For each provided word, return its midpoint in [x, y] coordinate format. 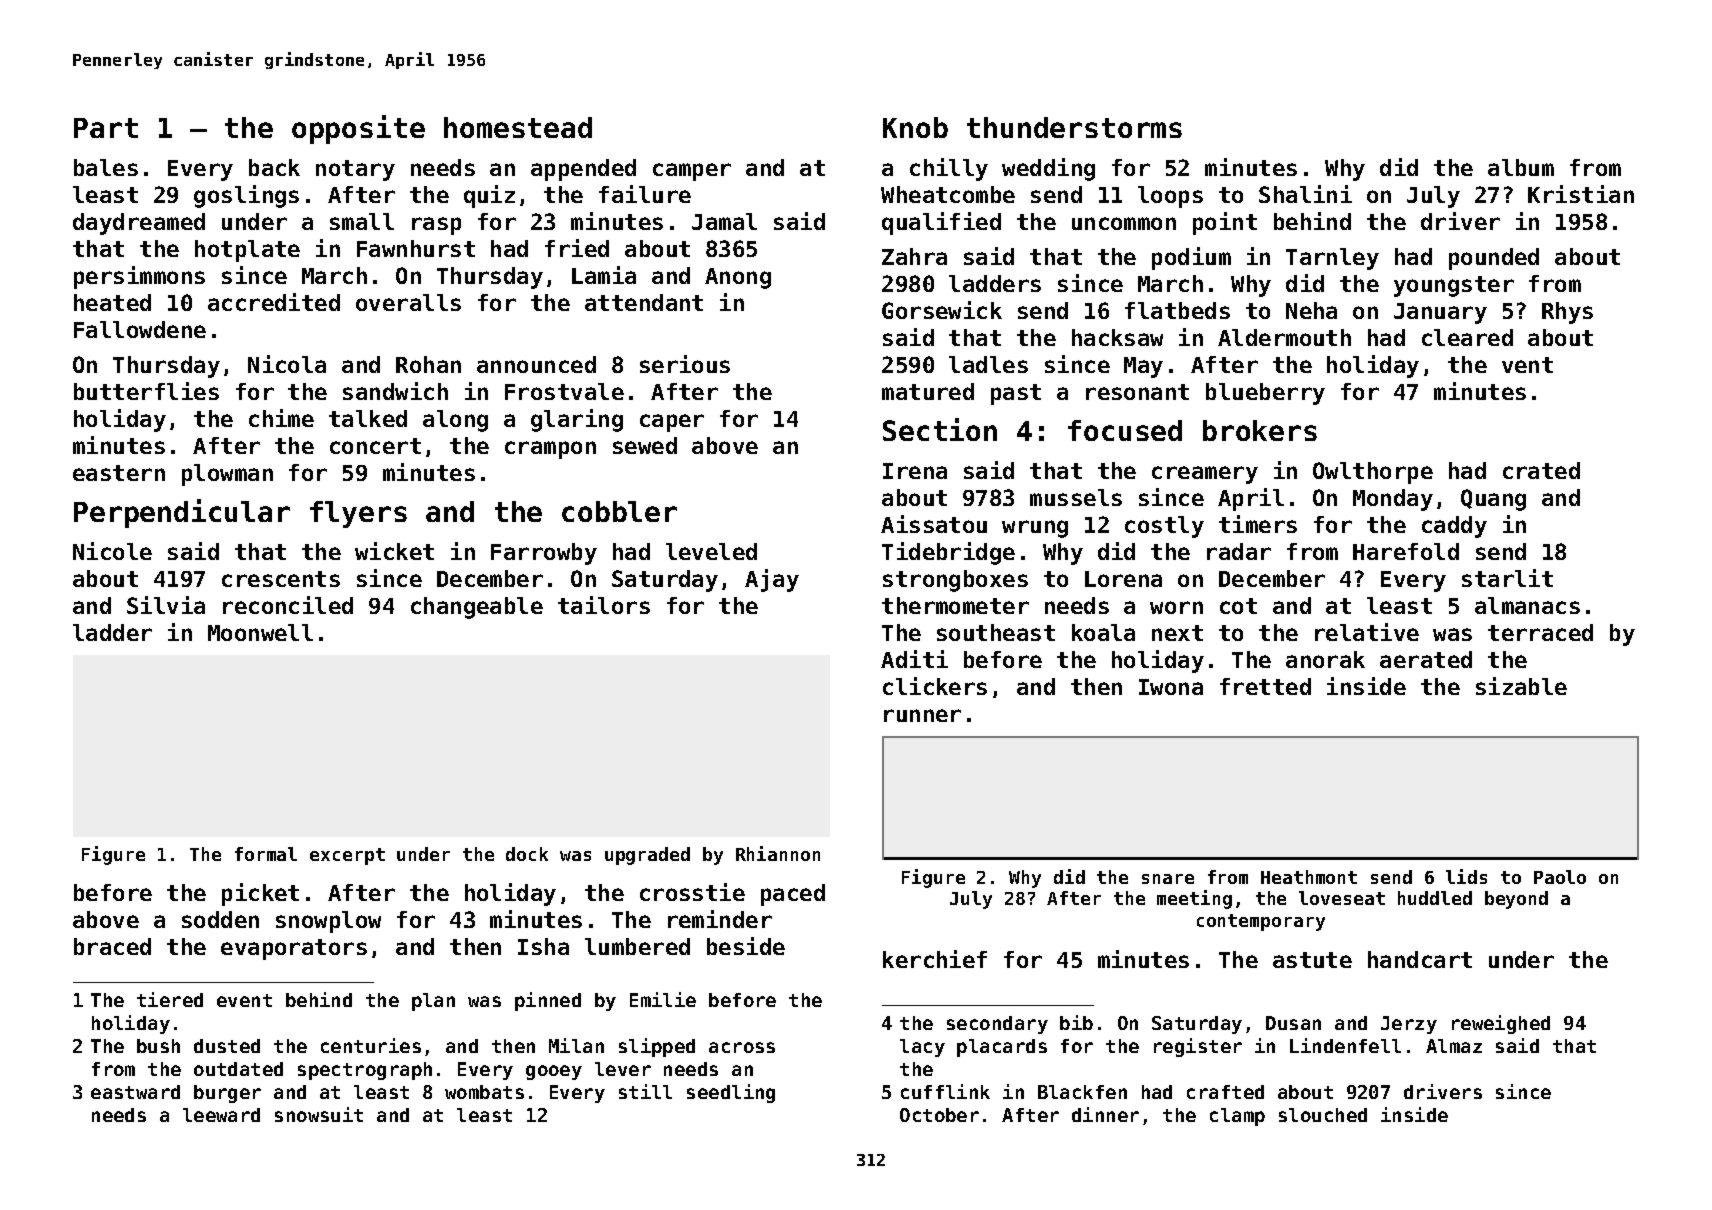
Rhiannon [778, 853]
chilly [949, 169]
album [1521, 167]
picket [260, 894]
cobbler [619, 511]
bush [158, 1046]
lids [1466, 876]
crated [1541, 470]
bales [106, 167]
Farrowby [544, 554]
